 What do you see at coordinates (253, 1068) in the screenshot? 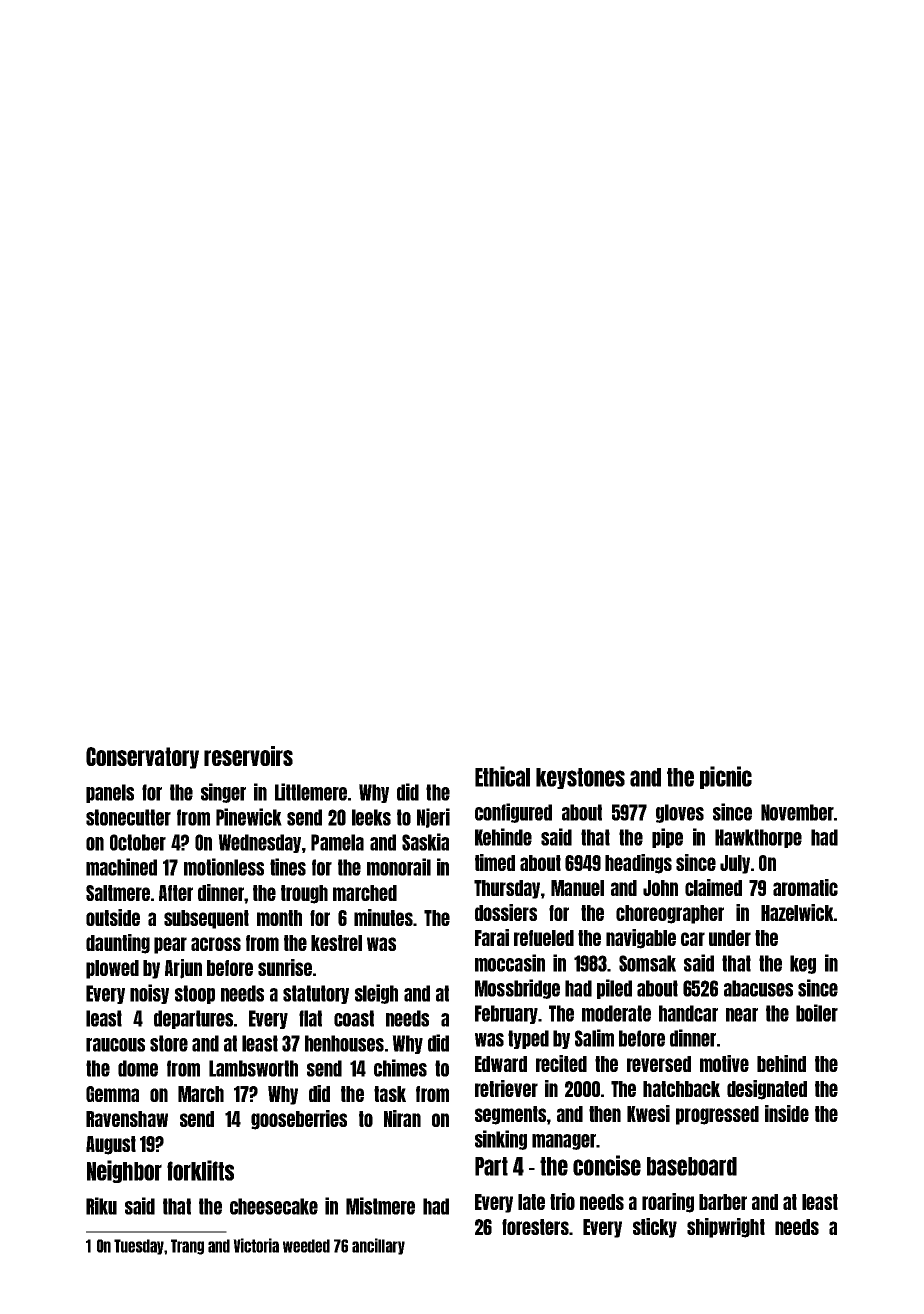
I see `Lambsworth` at bounding box center [253, 1068].
